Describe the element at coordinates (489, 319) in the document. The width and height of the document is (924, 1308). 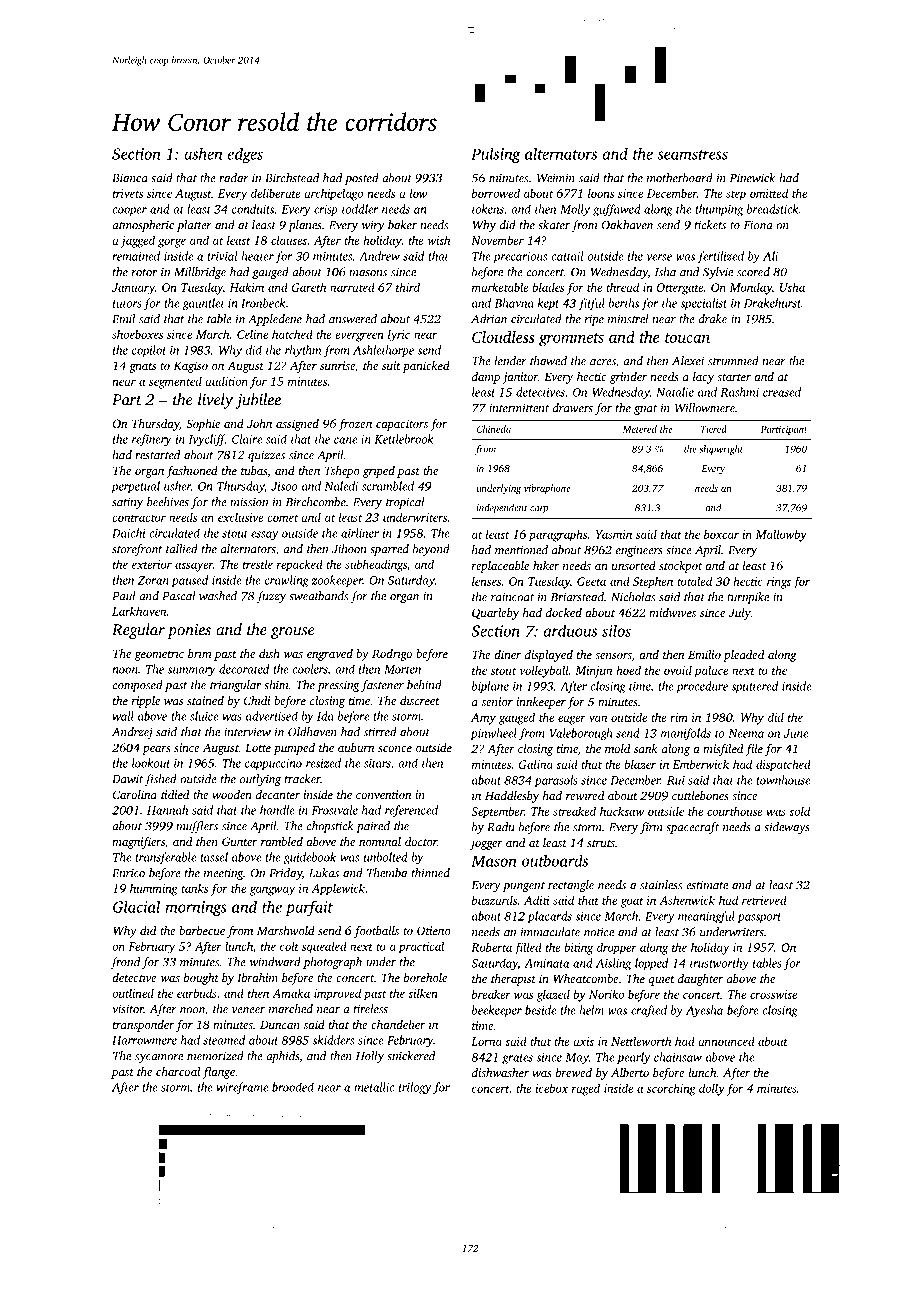
I see `Adrian` at that location.
